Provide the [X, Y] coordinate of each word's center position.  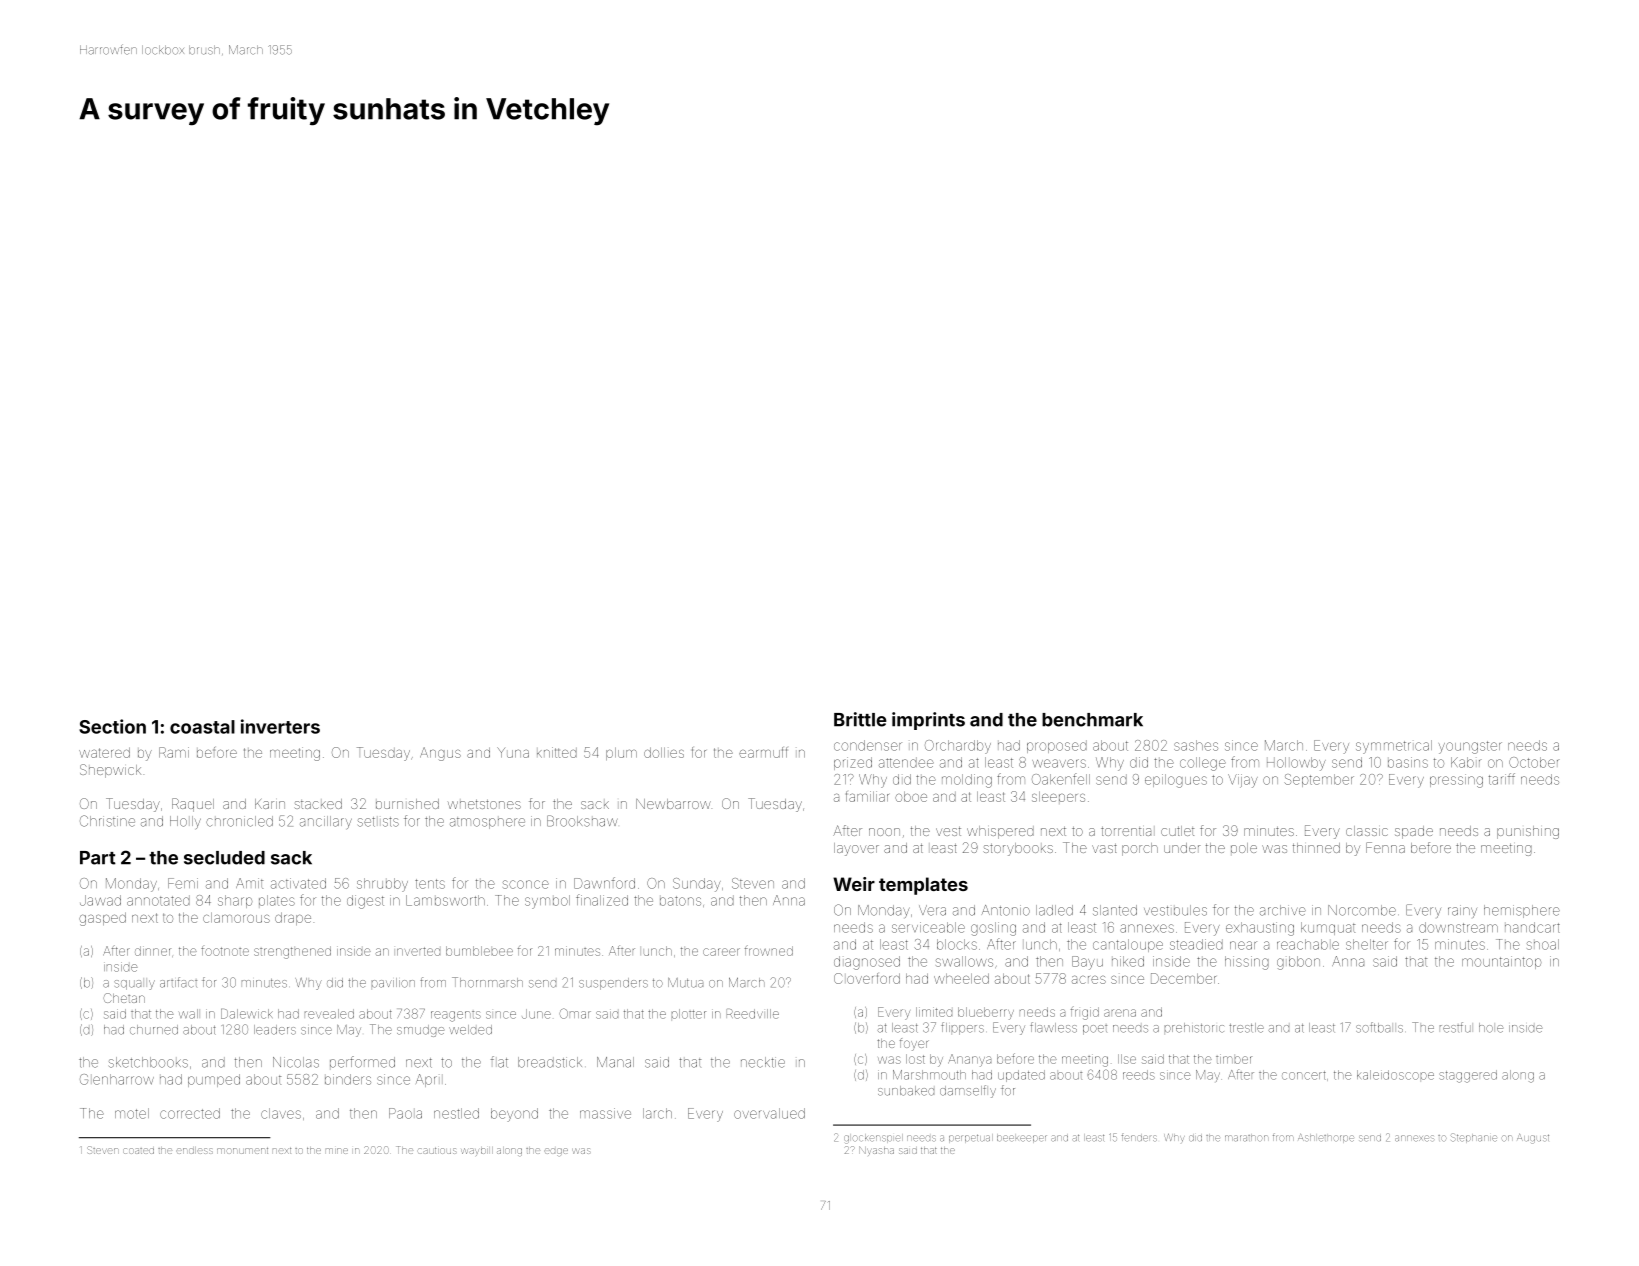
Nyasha [876, 1151]
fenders [1139, 1138]
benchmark [1092, 720]
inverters [280, 726]
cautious [437, 1150]
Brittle [860, 719]
